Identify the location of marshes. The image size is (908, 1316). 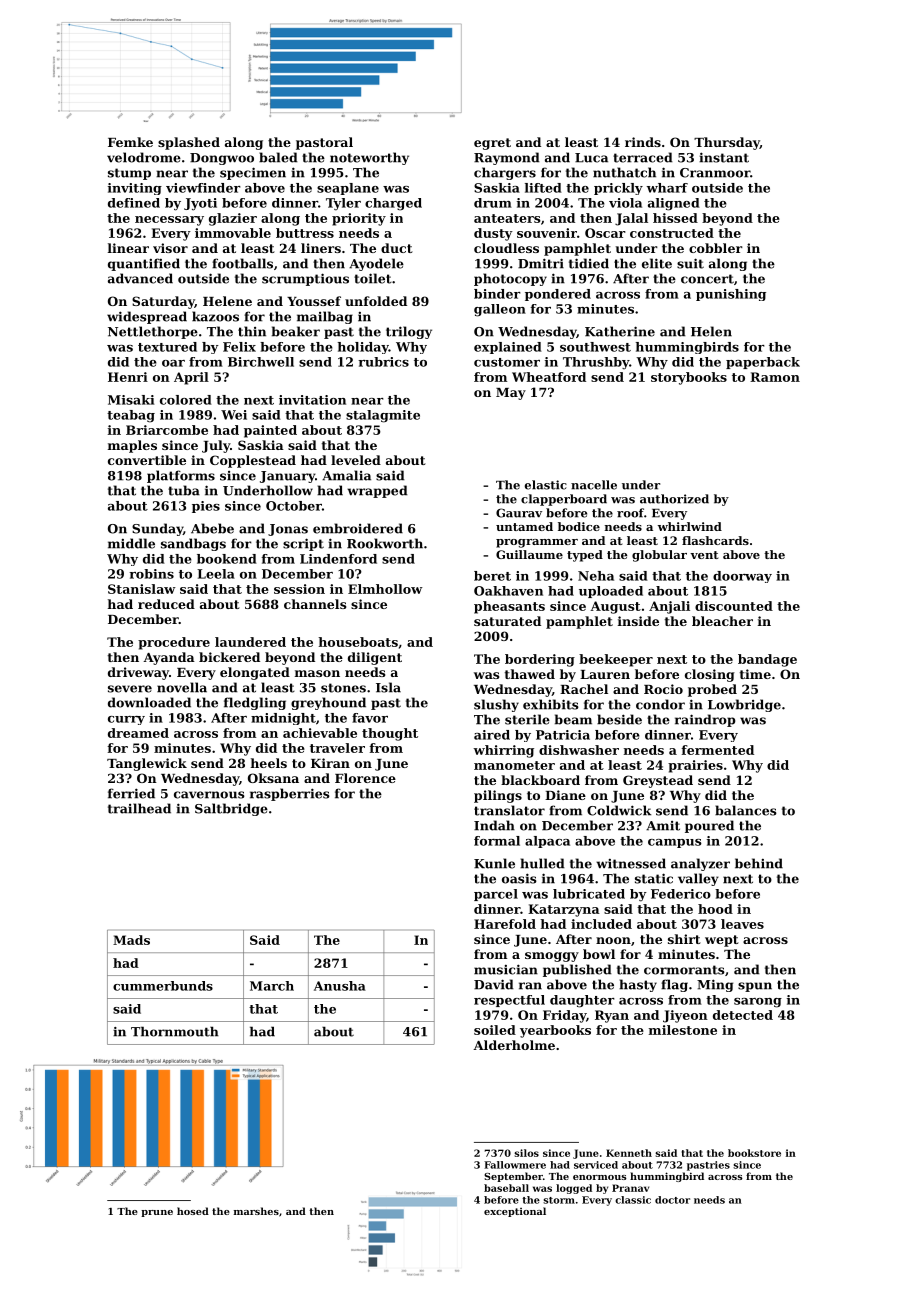
(256, 1211).
